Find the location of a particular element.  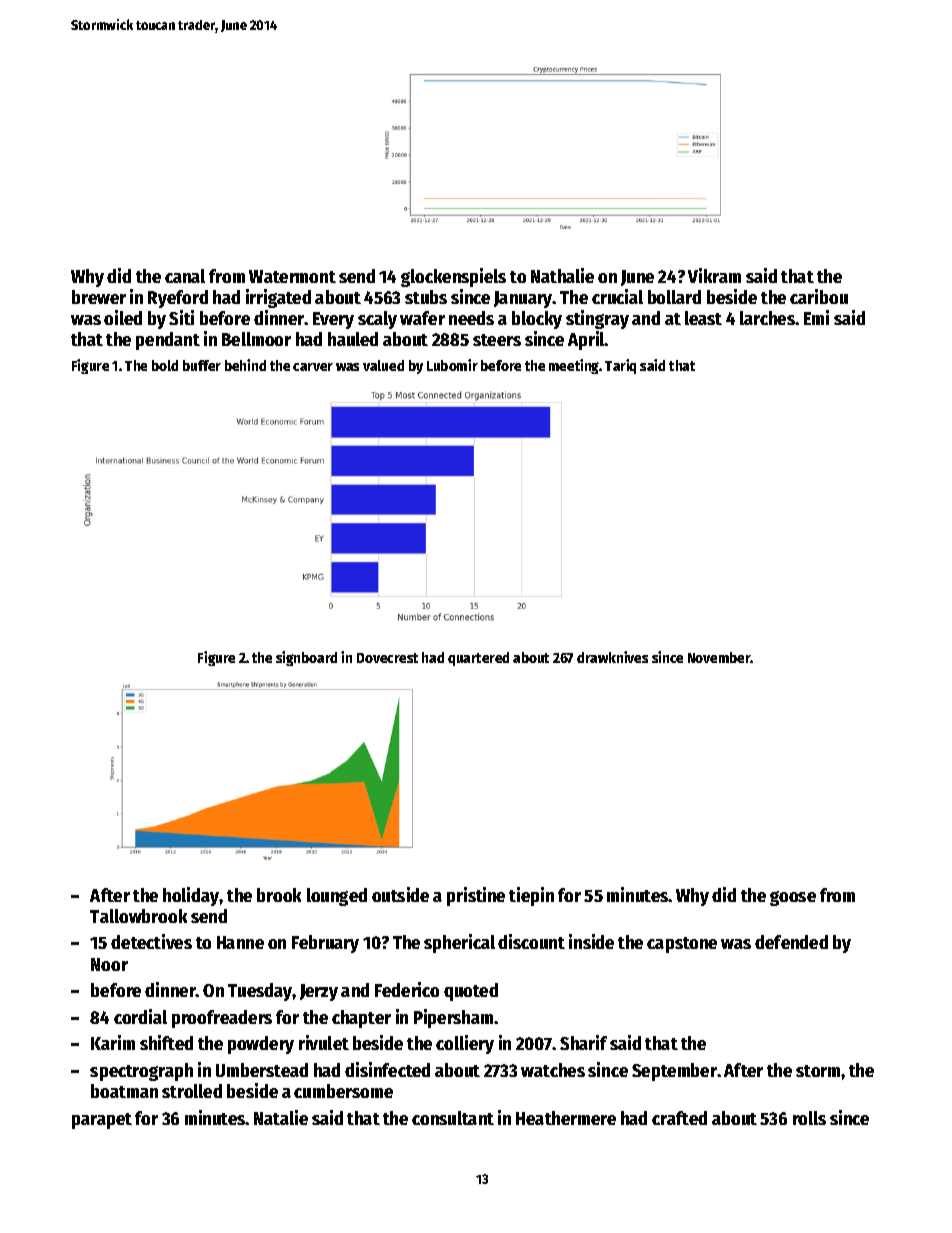

Emi is located at coordinates (816, 317).
